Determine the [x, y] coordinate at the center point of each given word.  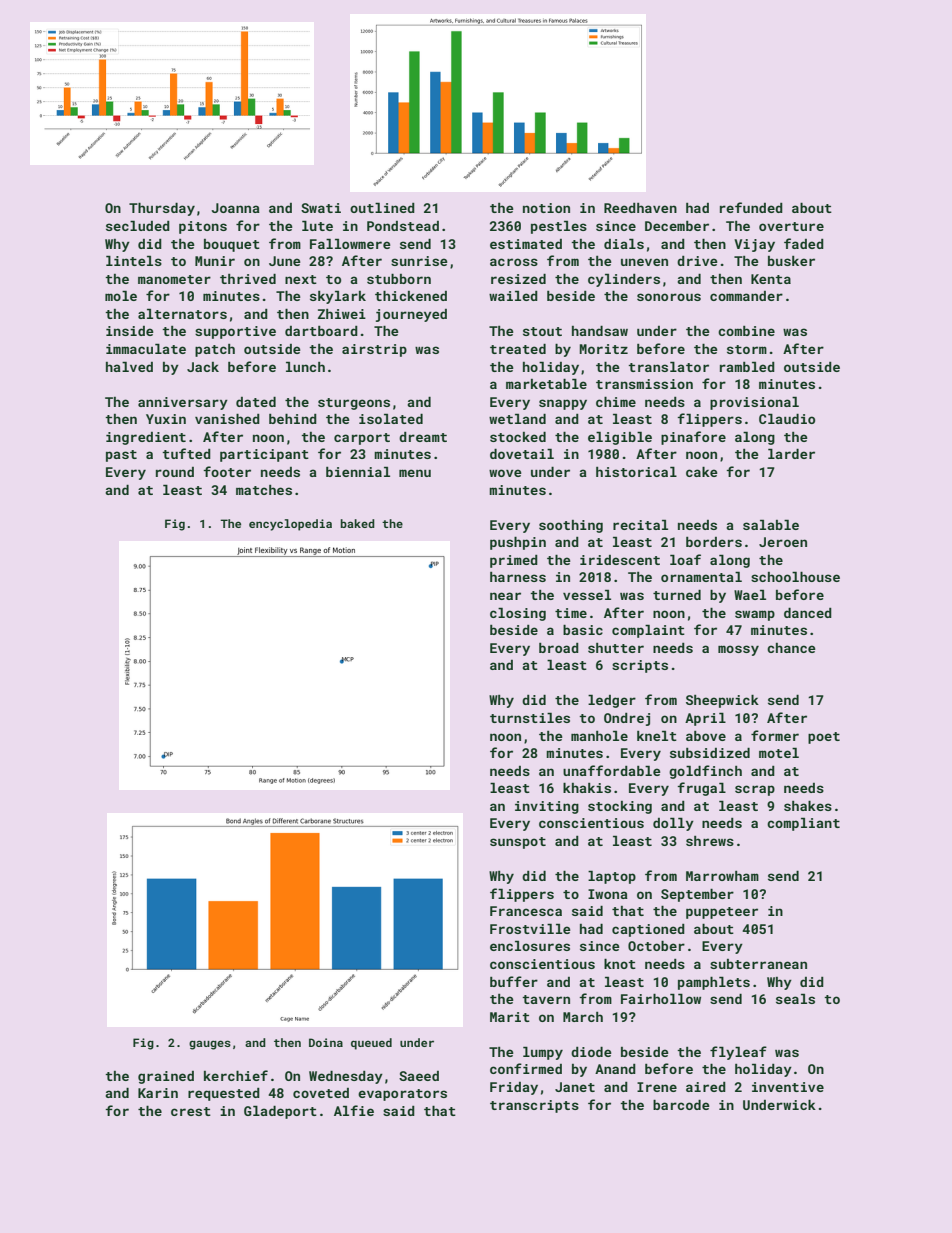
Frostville [530, 929]
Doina [326, 1042]
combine [746, 331]
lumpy [543, 1053]
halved [129, 367]
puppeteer [722, 913]
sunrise [419, 261]
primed [514, 561]
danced [808, 613]
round [175, 472]
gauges [210, 1045]
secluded [138, 226]
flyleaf [738, 1053]
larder [791, 454]
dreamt [423, 437]
